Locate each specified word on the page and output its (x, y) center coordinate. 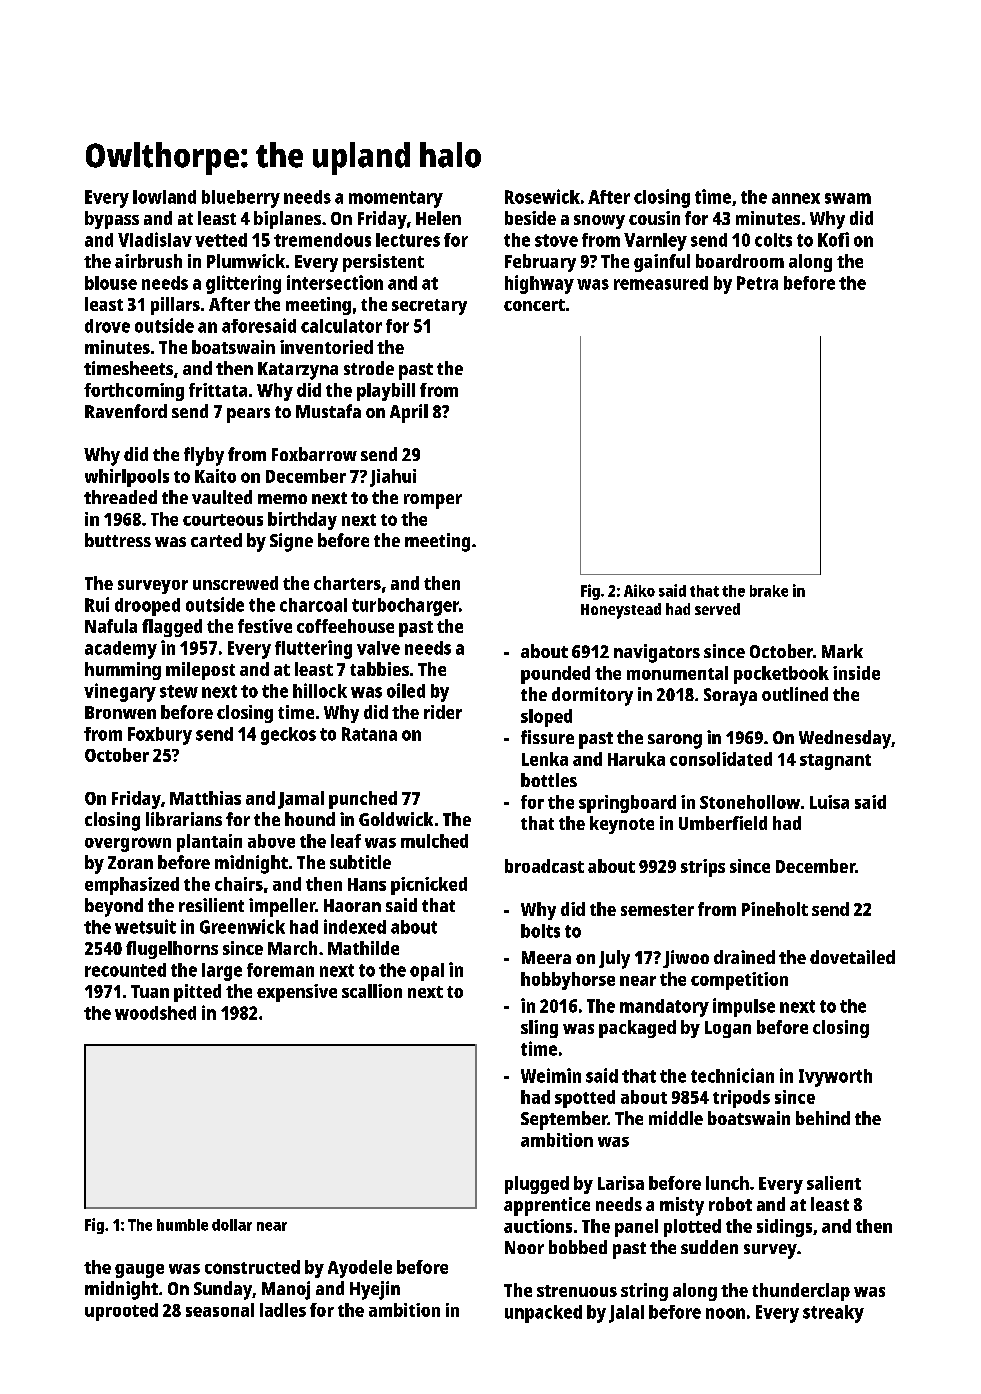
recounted (125, 970)
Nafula (111, 626)
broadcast (544, 866)
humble (182, 1225)
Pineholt (775, 909)
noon (725, 1313)
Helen (438, 218)
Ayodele (360, 1269)
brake (769, 591)
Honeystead (621, 611)
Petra (757, 283)
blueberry (241, 199)
